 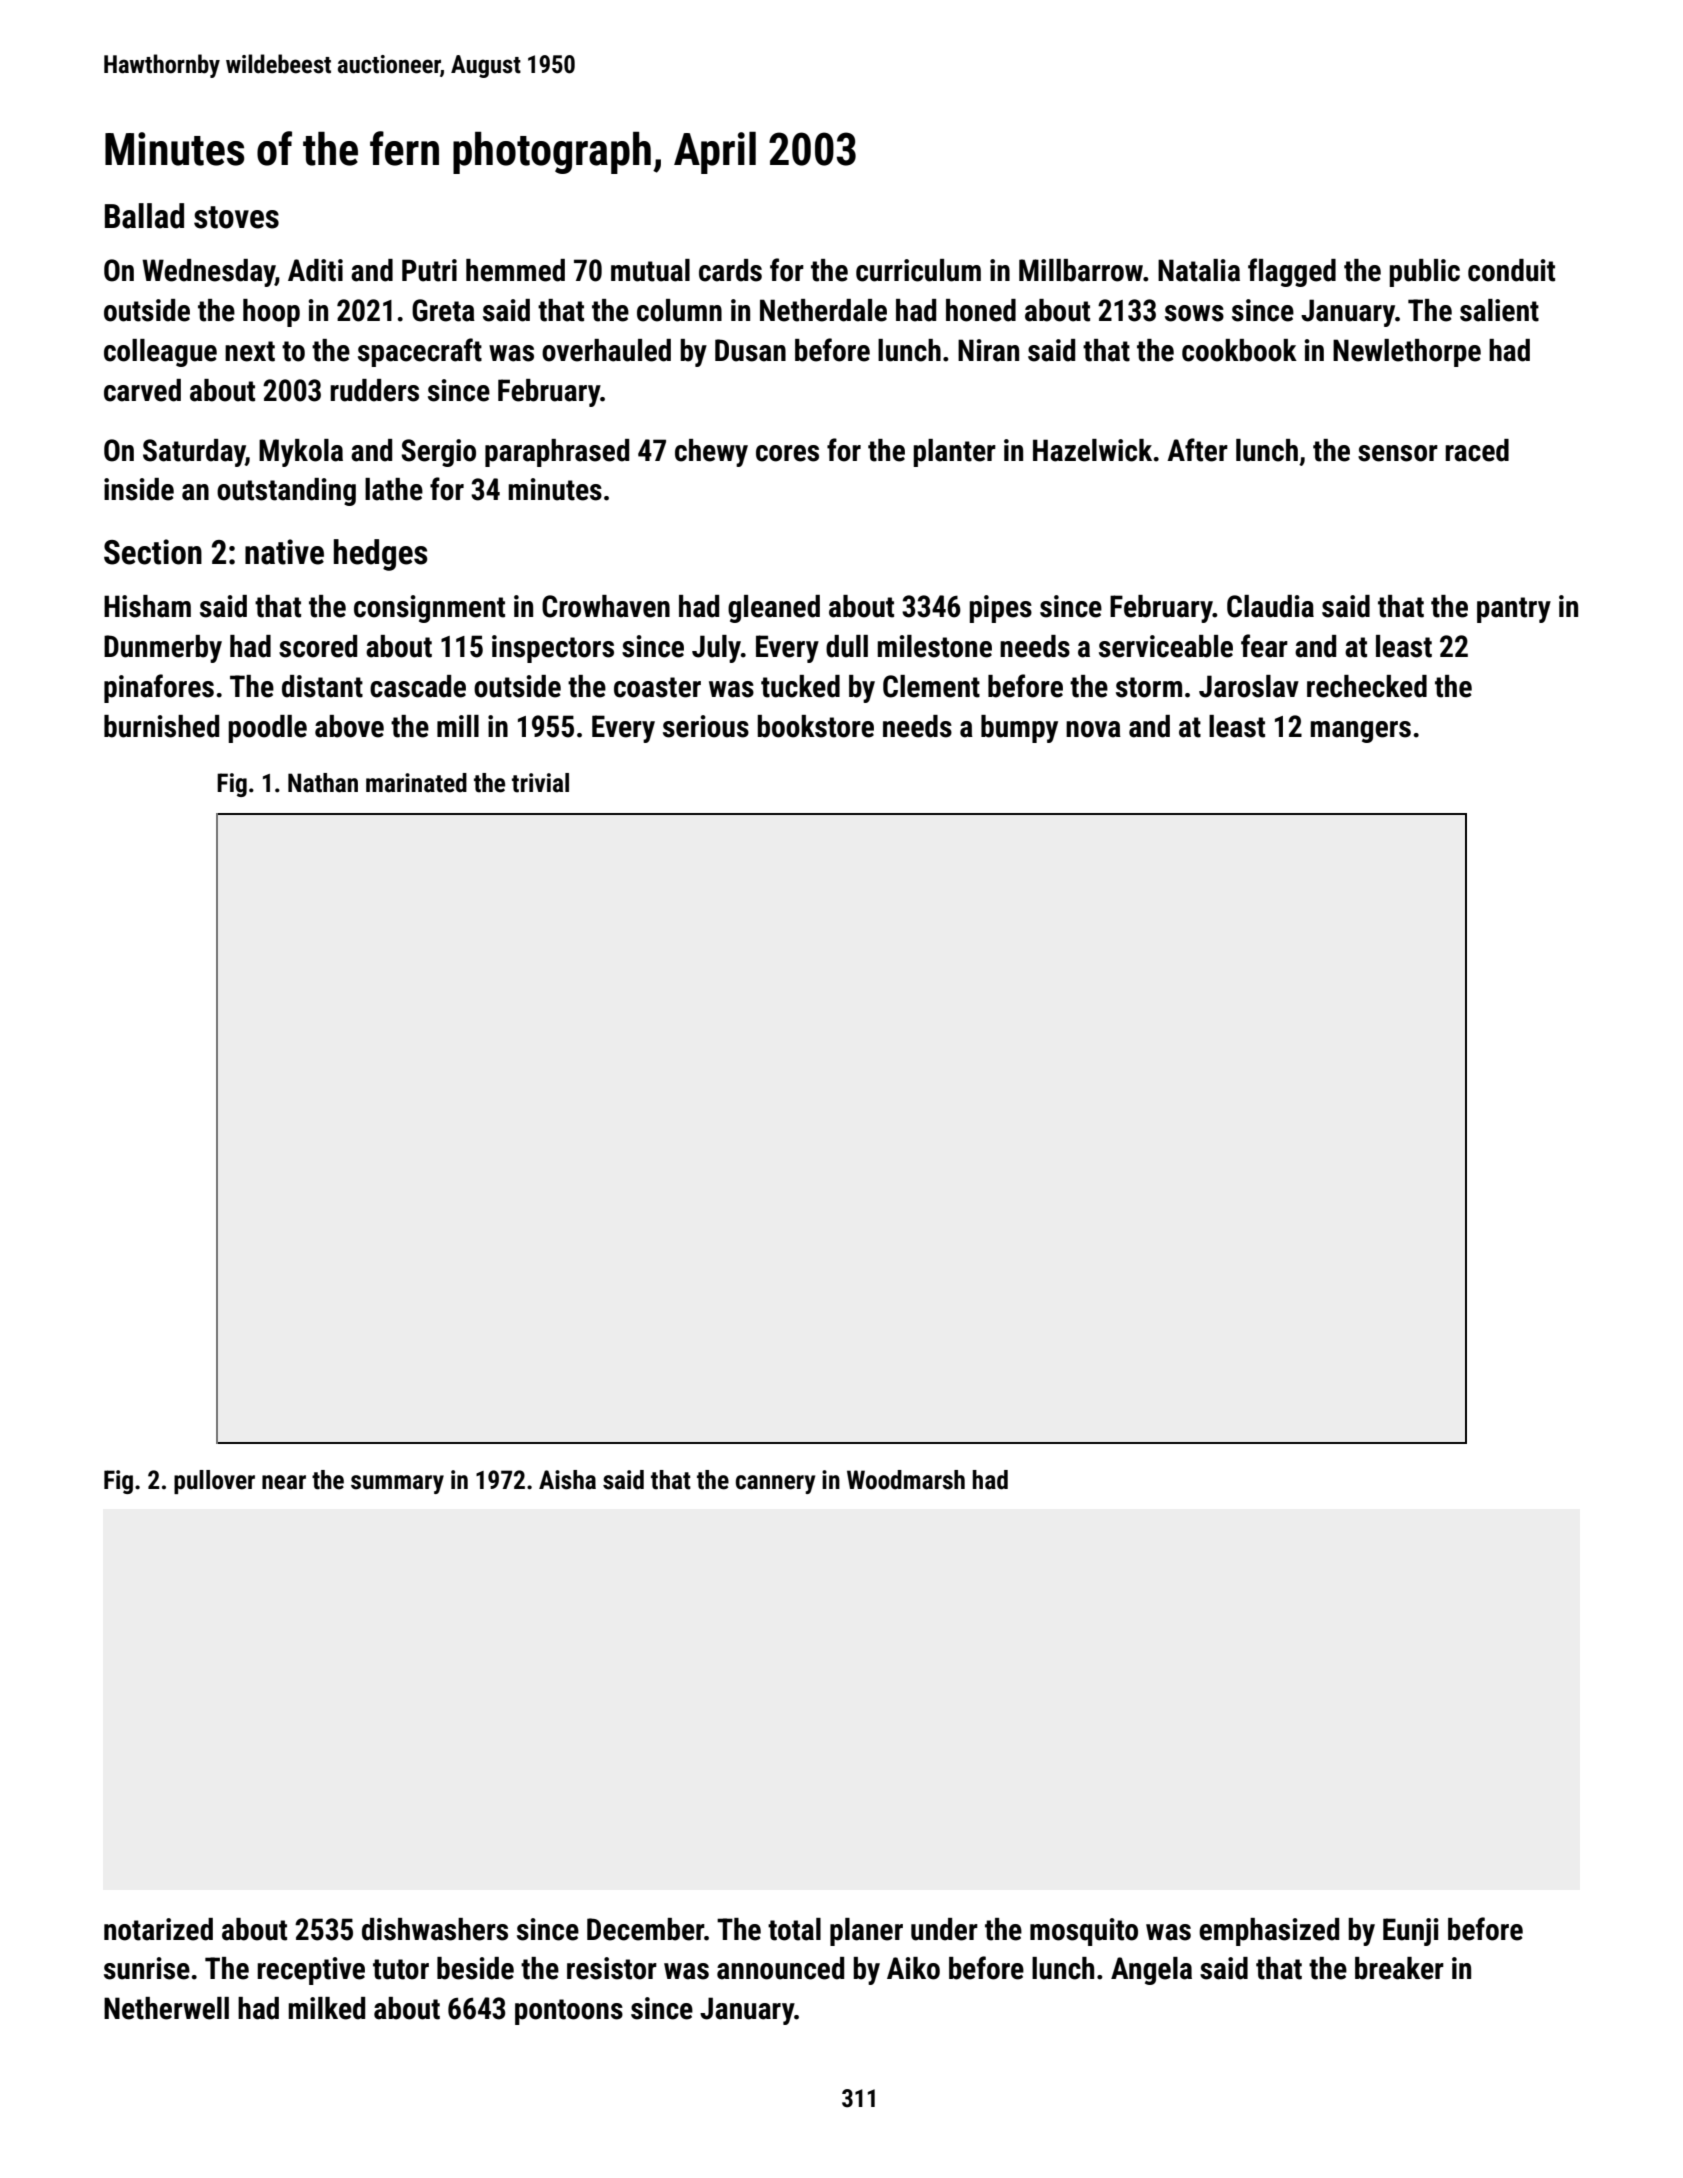 What do you see at coordinates (284, 1482) in the image?
I see `near` at bounding box center [284, 1482].
